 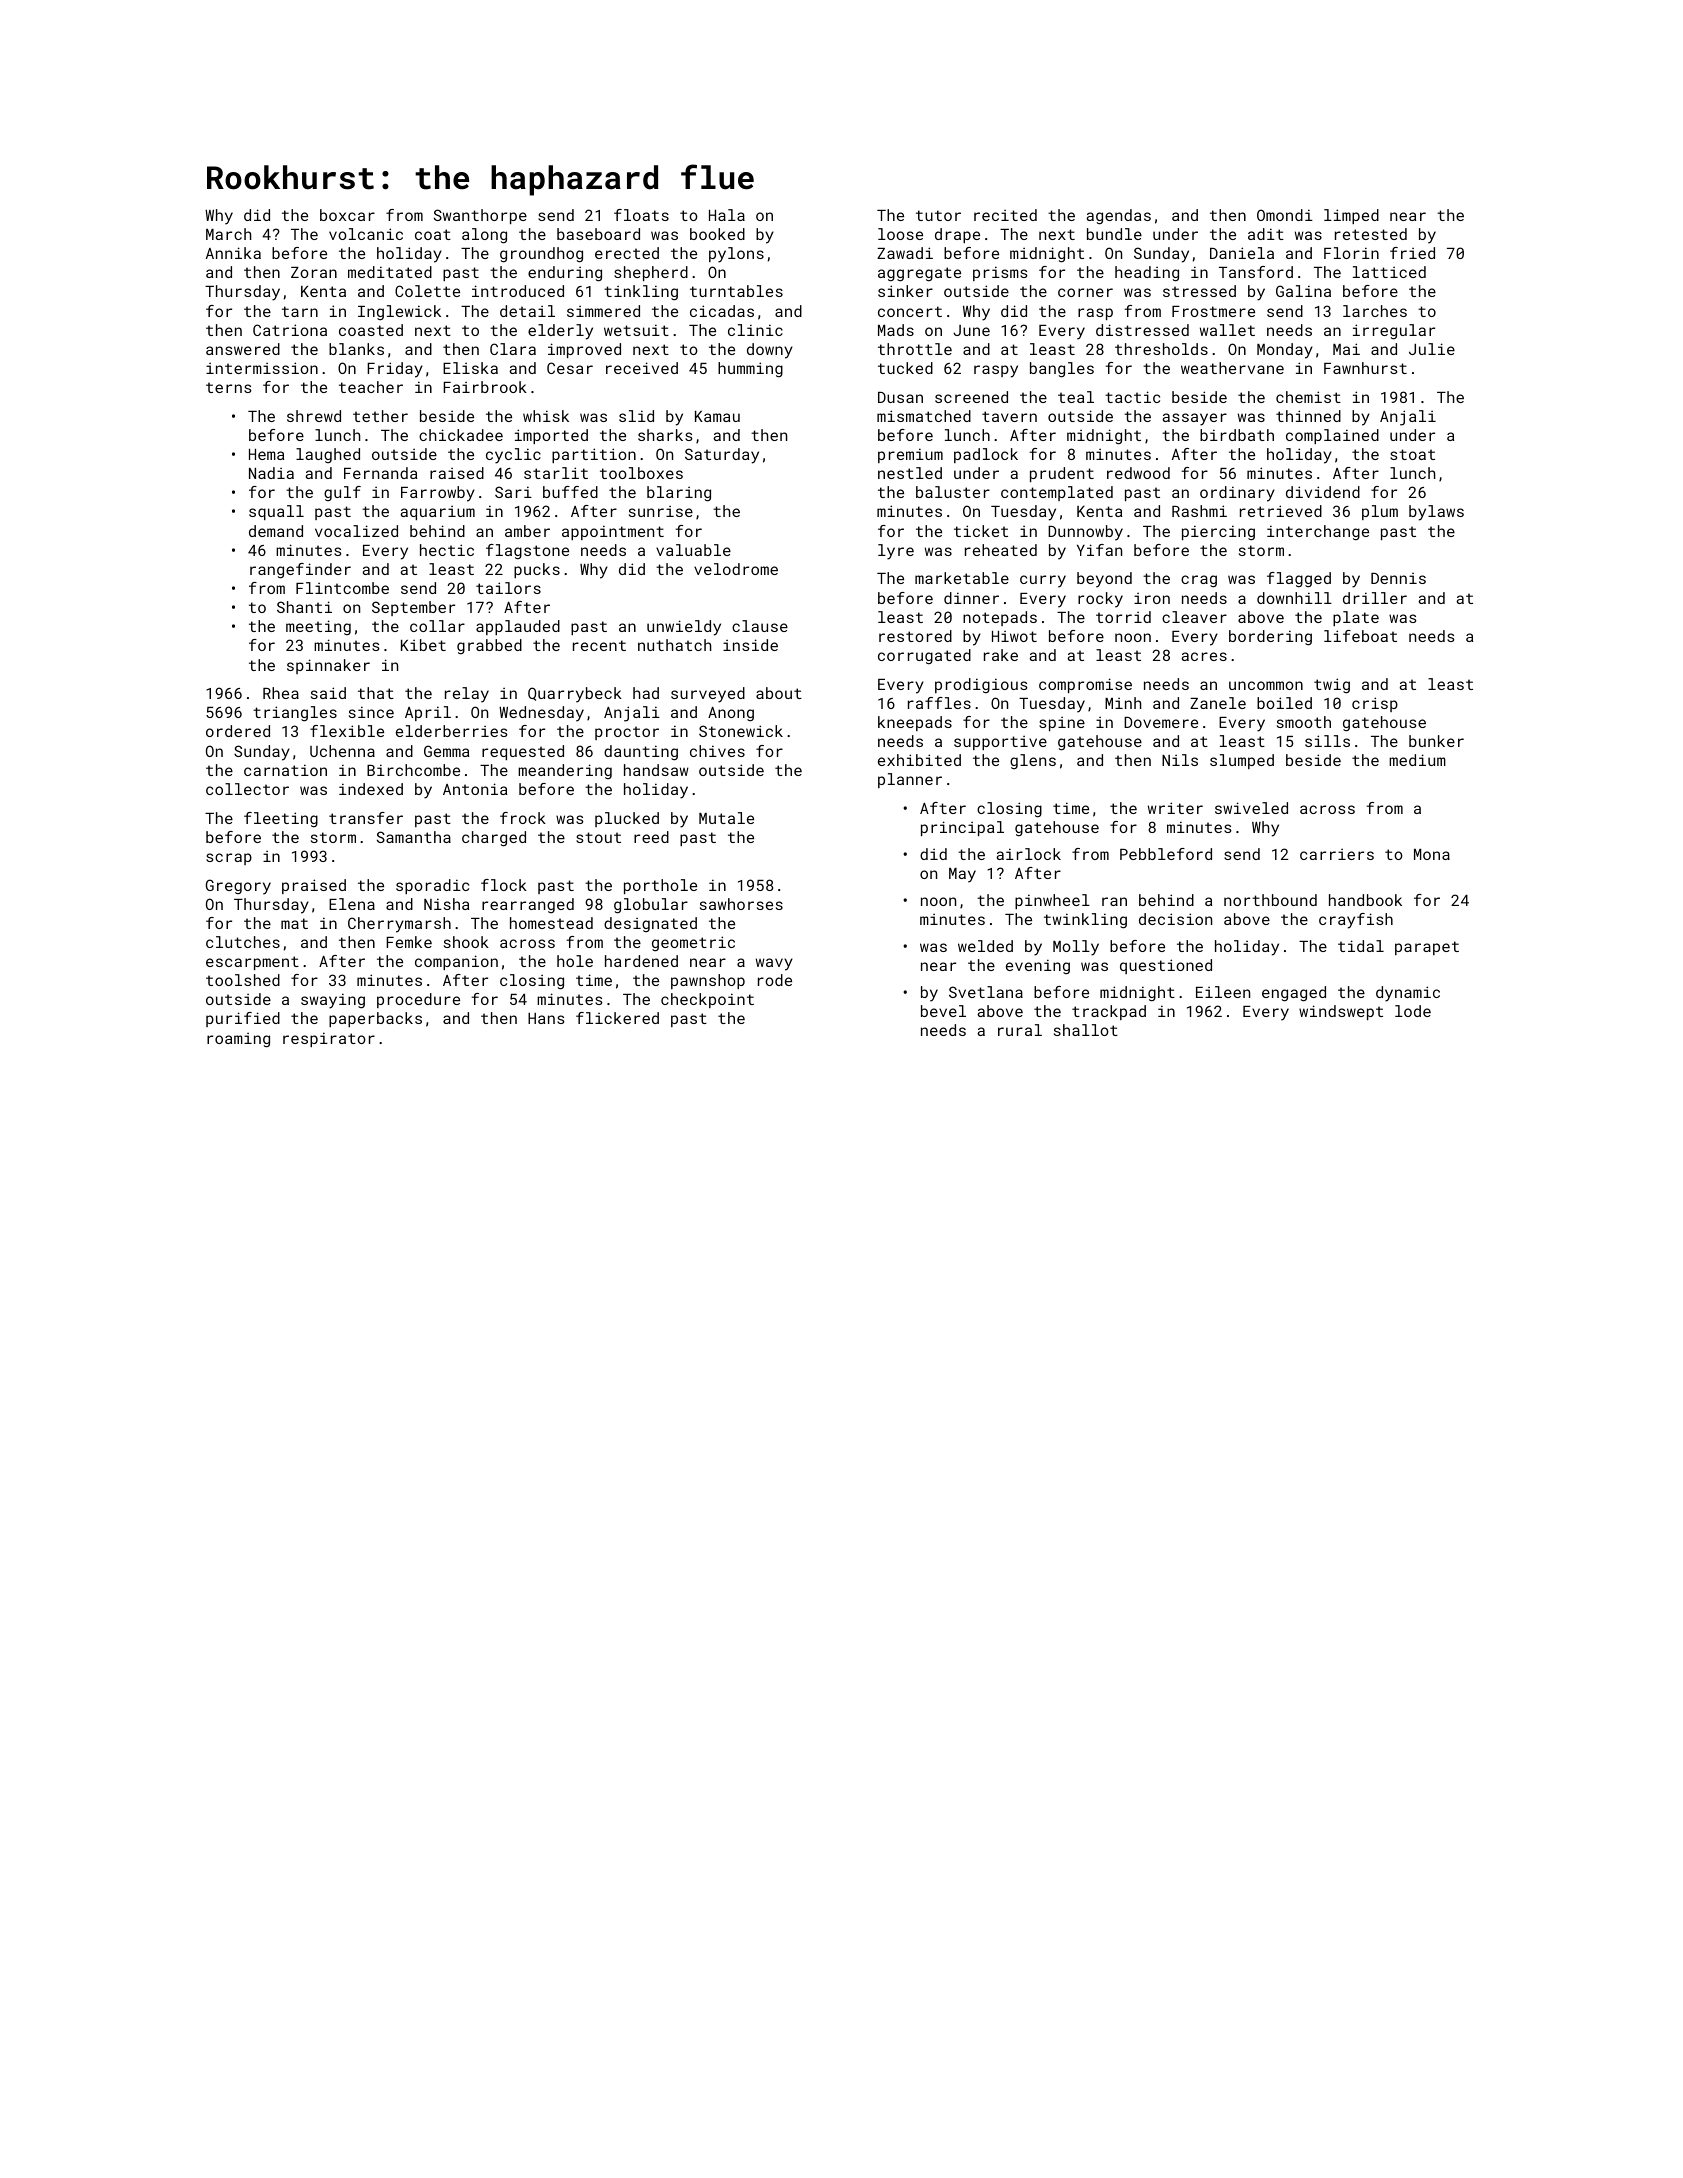 What do you see at coordinates (1085, 292) in the image?
I see `corner` at bounding box center [1085, 292].
